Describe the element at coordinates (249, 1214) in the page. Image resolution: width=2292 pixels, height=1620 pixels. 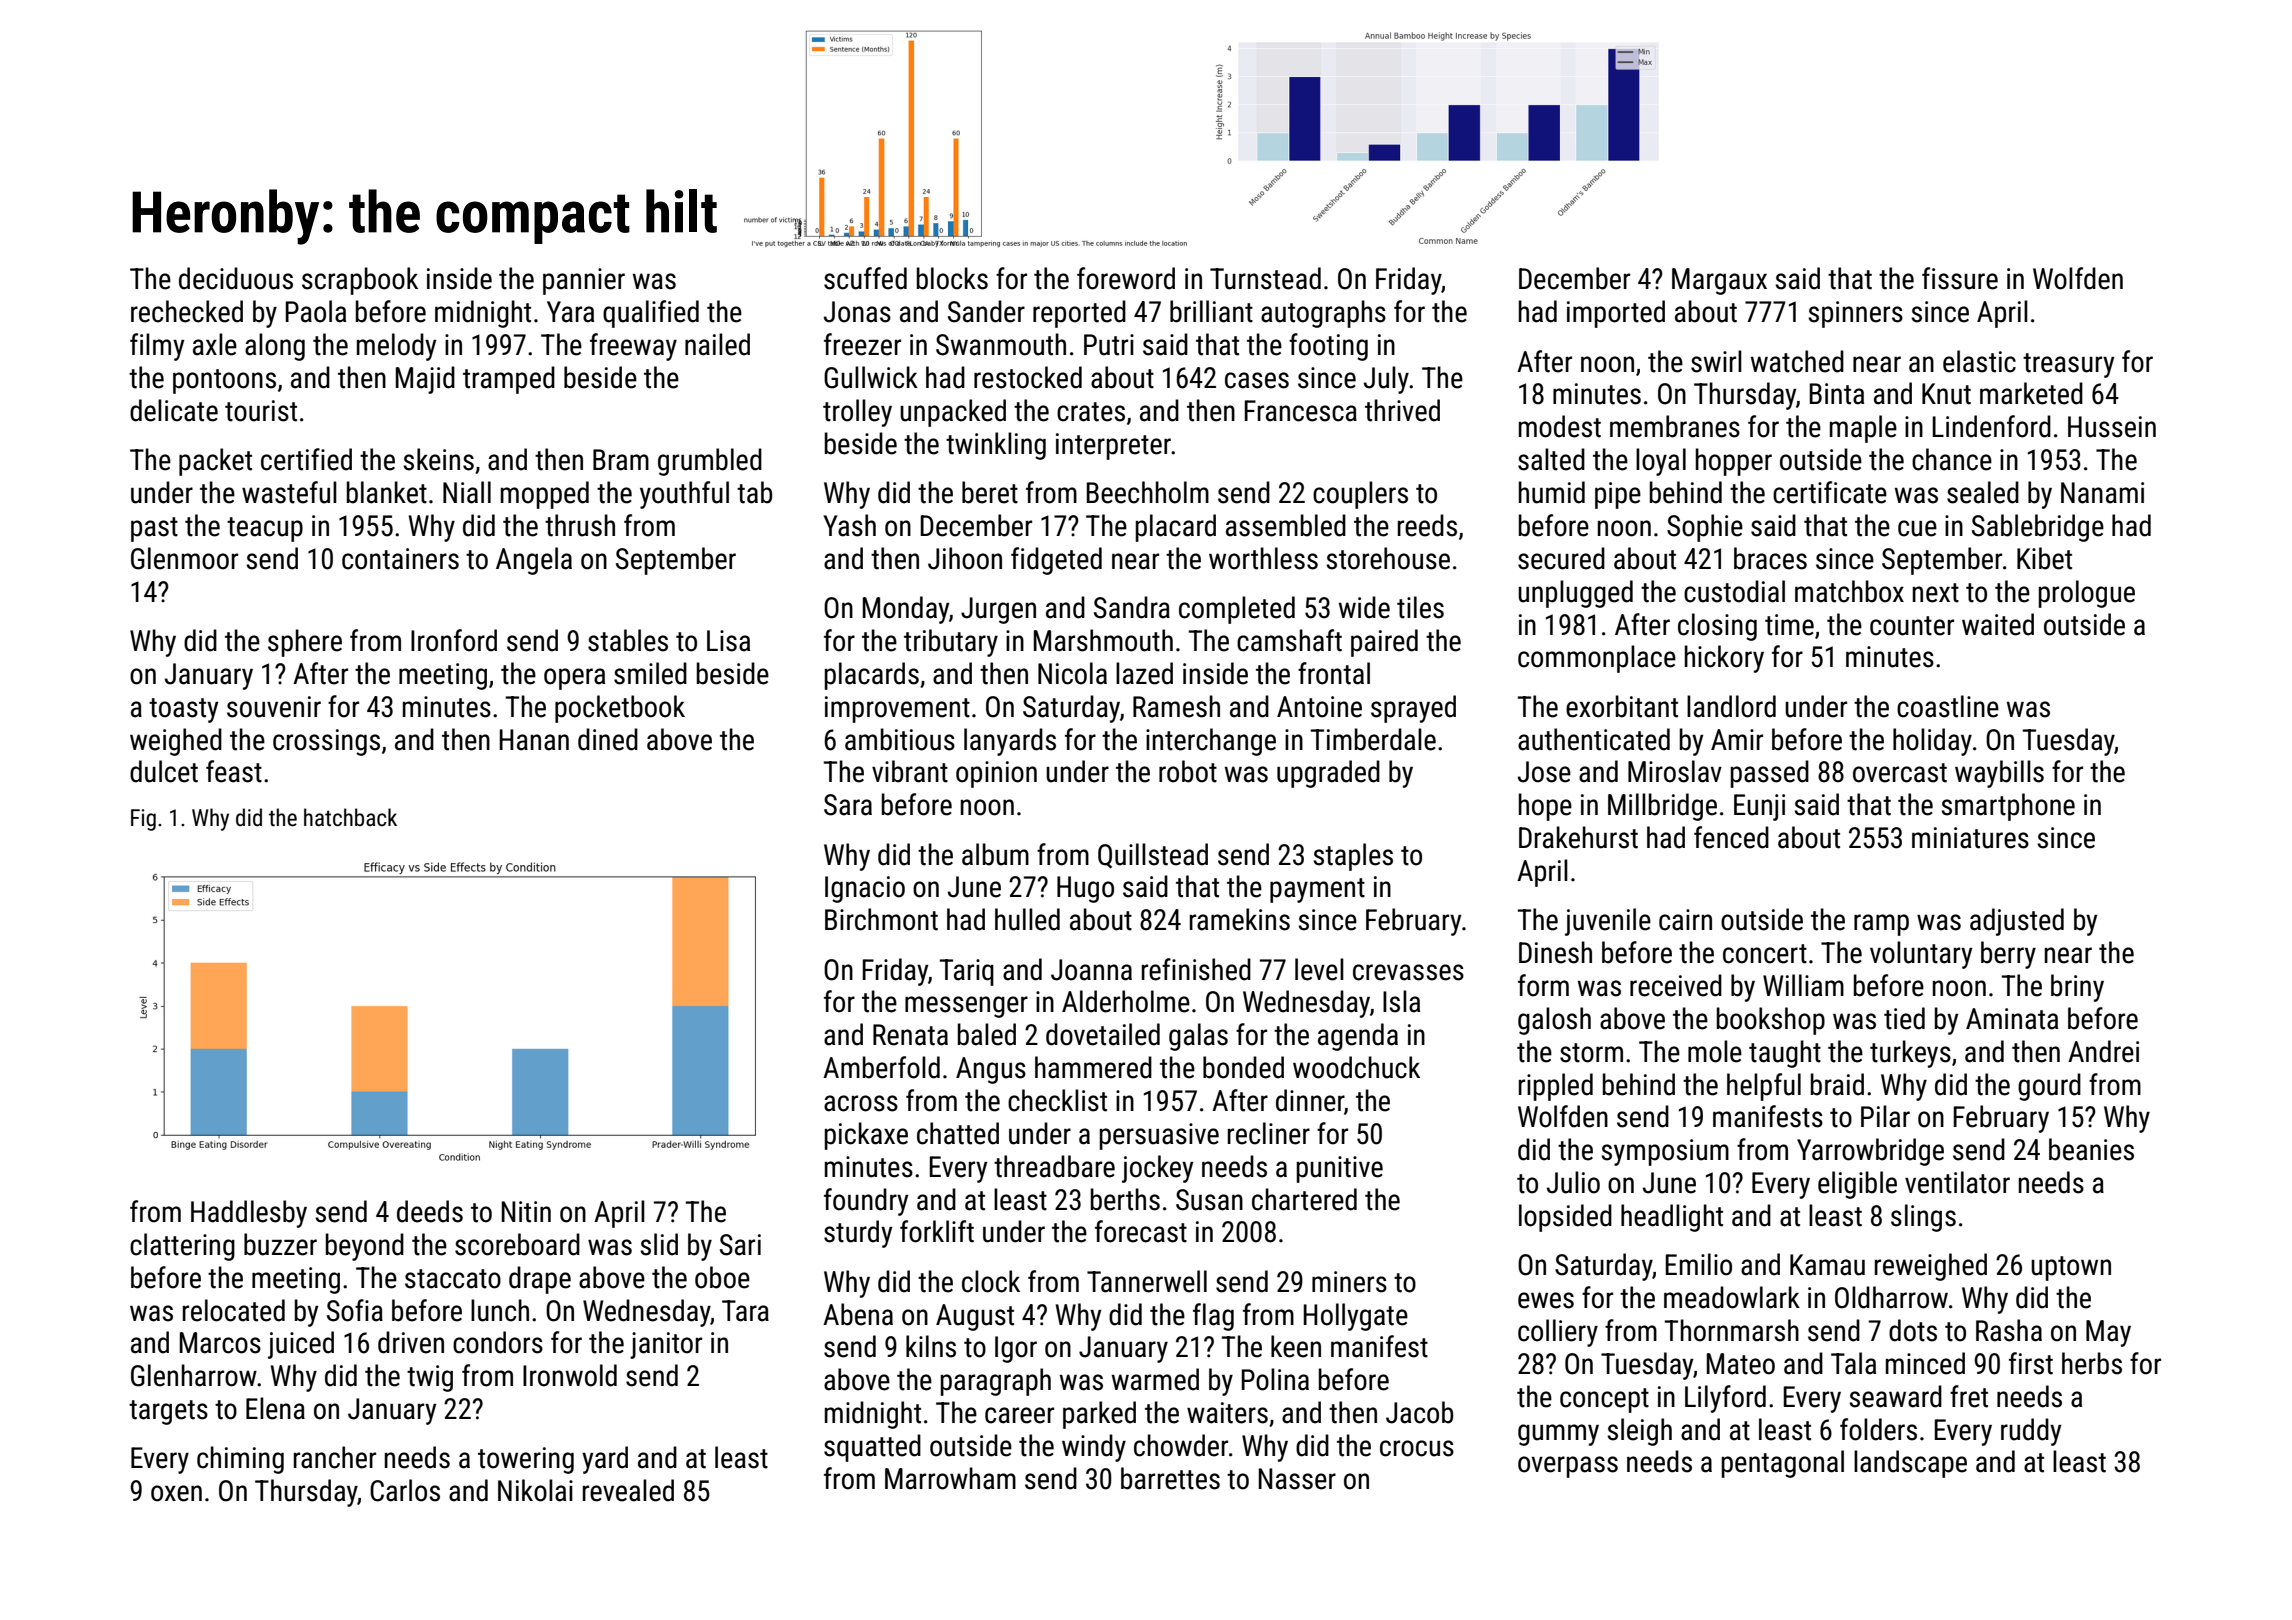
I see `Haddlesby` at that location.
